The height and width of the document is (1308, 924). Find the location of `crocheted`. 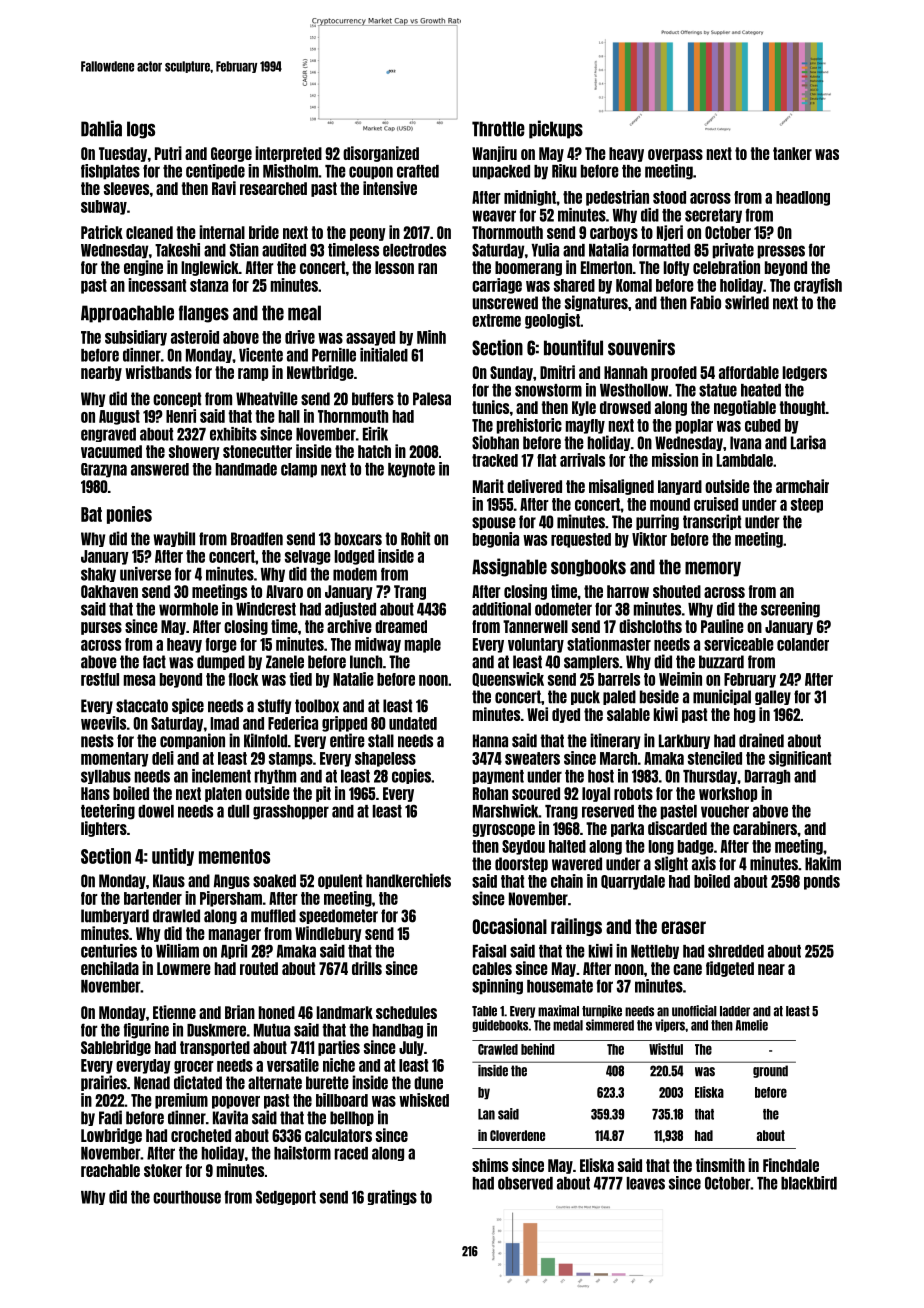

crocheted is located at coordinates (201, 1135).
